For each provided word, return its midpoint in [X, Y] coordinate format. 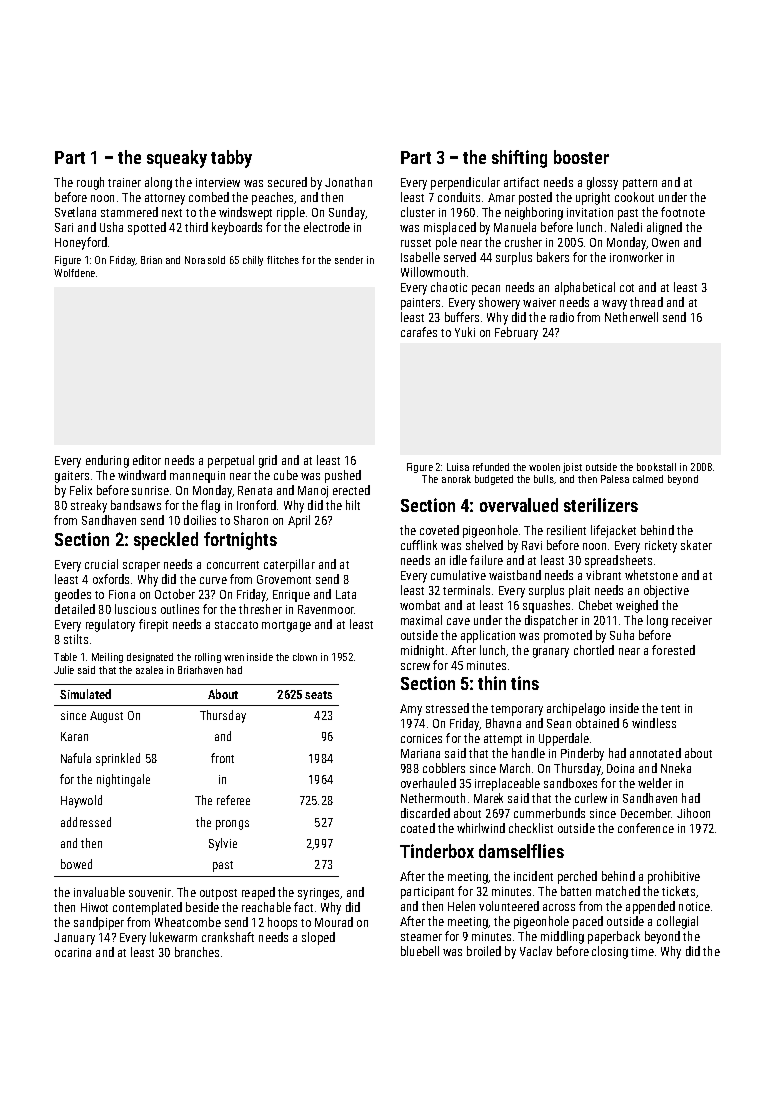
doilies [200, 520]
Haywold [81, 801]
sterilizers [601, 505]
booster [581, 157]
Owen [665, 242]
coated [418, 828]
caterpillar [289, 565]
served [460, 257]
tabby [231, 159]
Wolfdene [74, 273]
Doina [620, 768]
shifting [519, 159]
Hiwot [94, 907]
